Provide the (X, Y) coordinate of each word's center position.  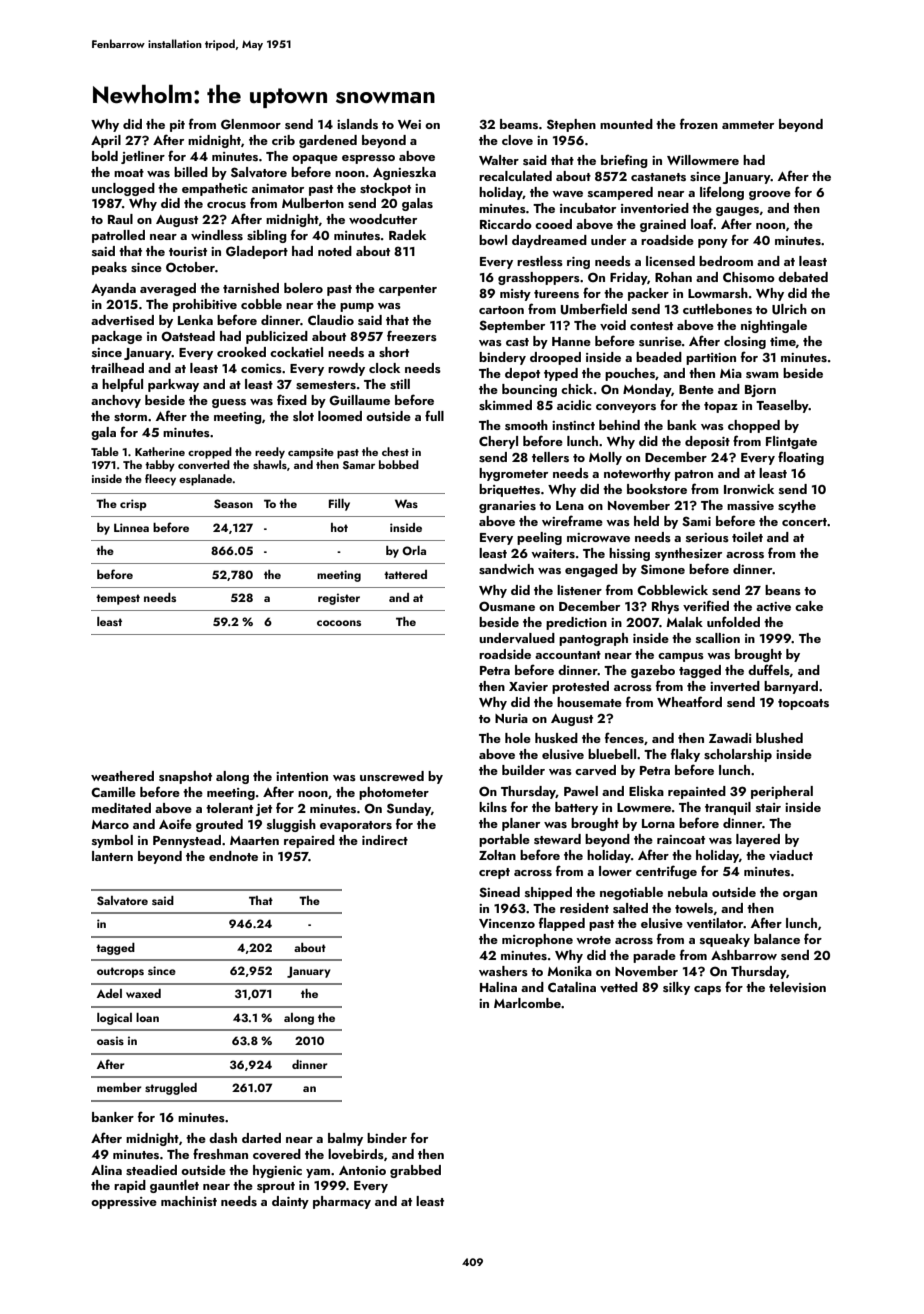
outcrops (120, 972)
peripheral (782, 792)
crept (494, 873)
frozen (699, 123)
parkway (173, 385)
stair (768, 808)
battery (576, 808)
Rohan (673, 277)
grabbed (415, 1171)
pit (177, 126)
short (394, 352)
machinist (189, 1201)
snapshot (185, 777)
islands (357, 124)
